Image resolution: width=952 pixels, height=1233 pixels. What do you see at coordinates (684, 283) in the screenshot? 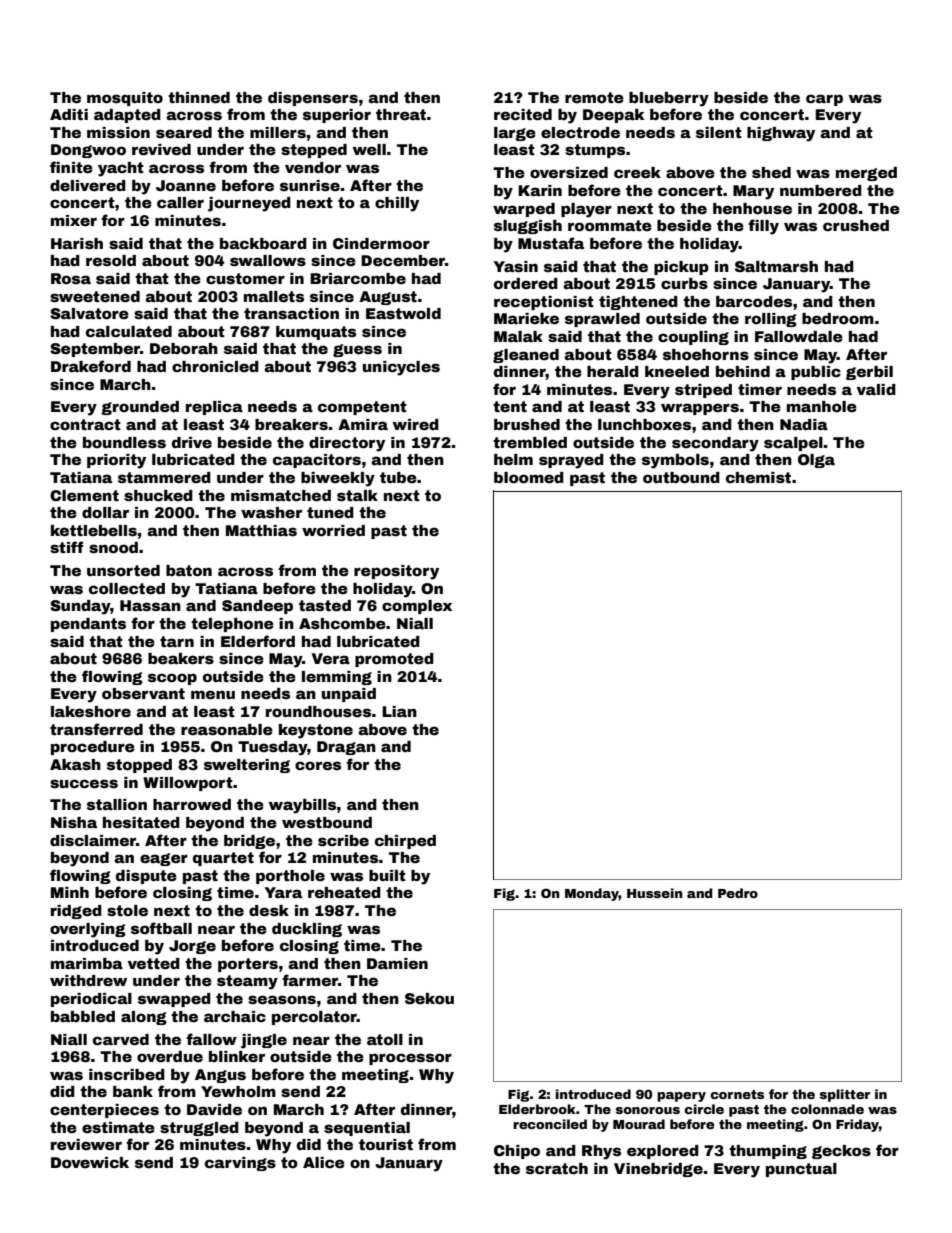
I see `curbs` at bounding box center [684, 283].
